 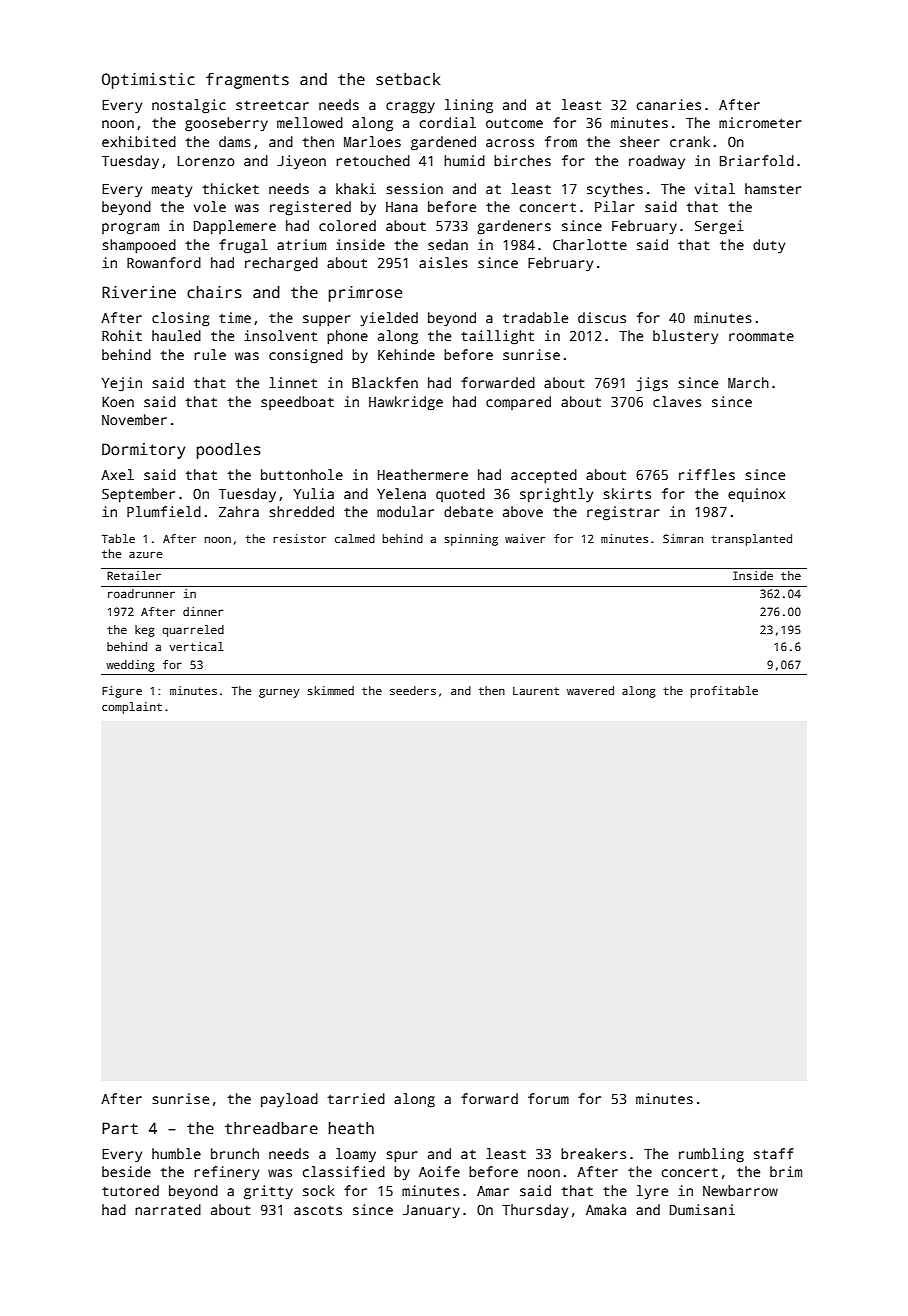 I want to click on setback, so click(x=408, y=79).
